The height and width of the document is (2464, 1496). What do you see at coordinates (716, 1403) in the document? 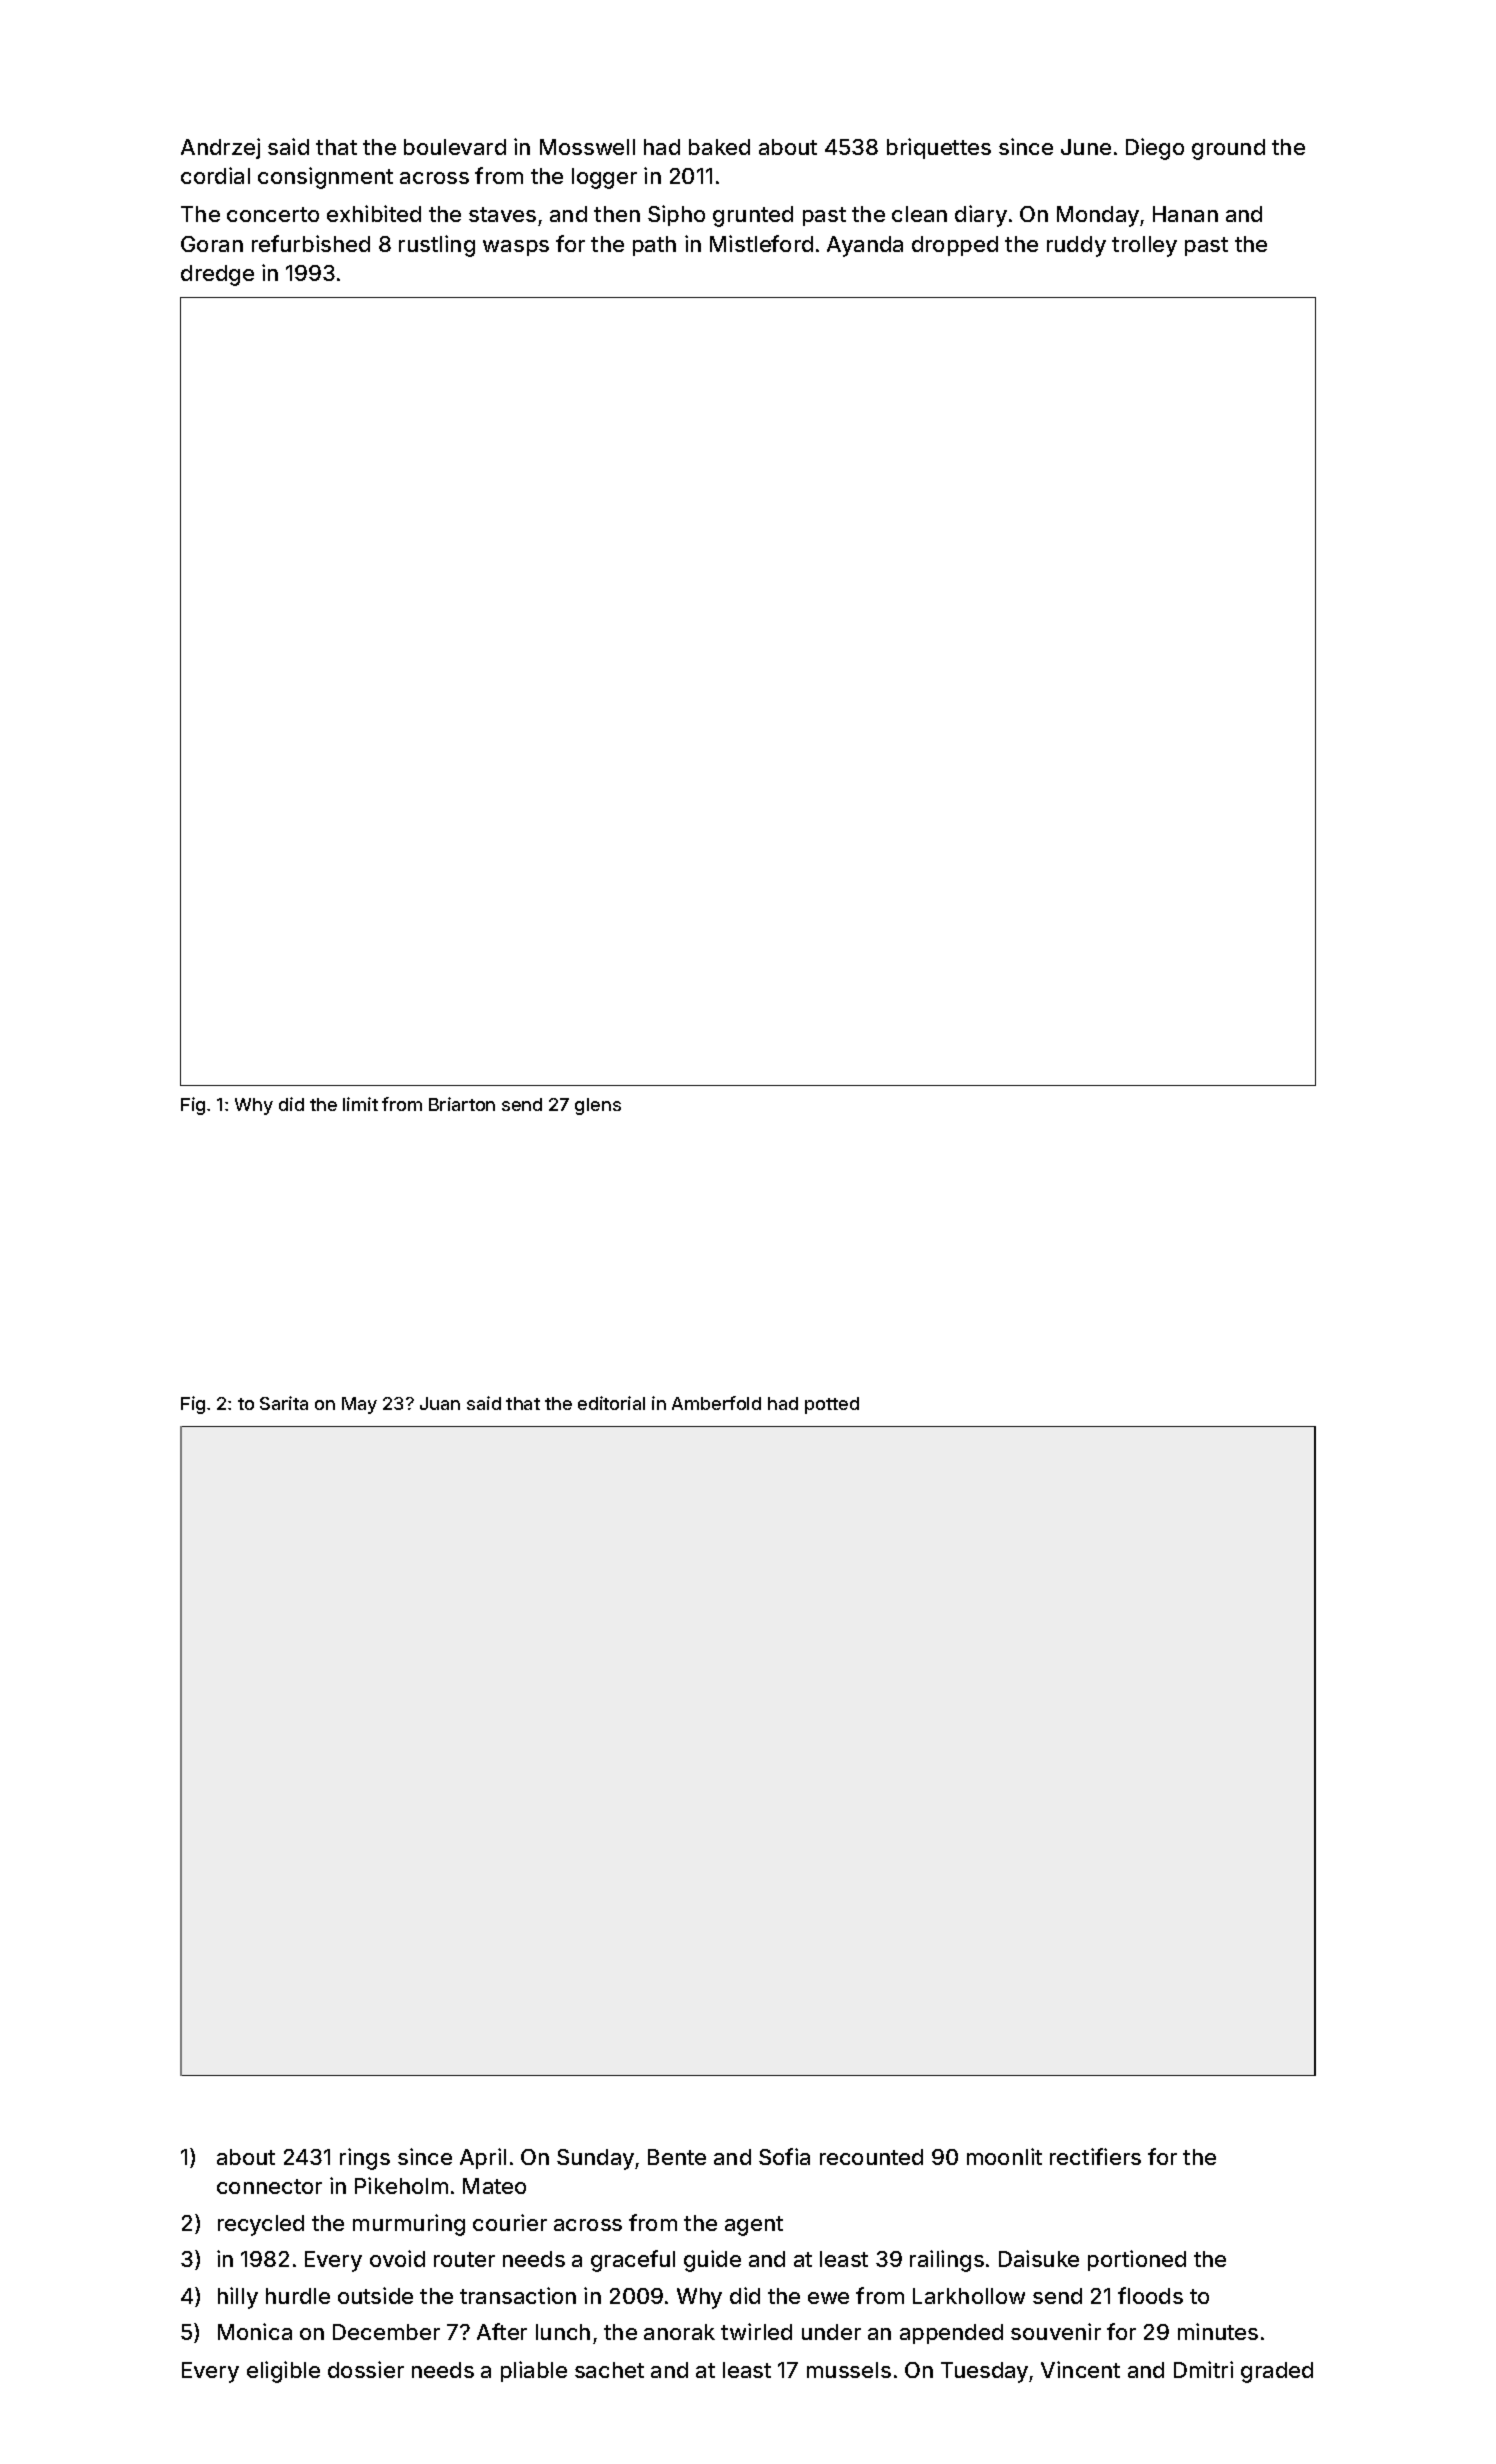
I see `Amberfold` at bounding box center [716, 1403].
